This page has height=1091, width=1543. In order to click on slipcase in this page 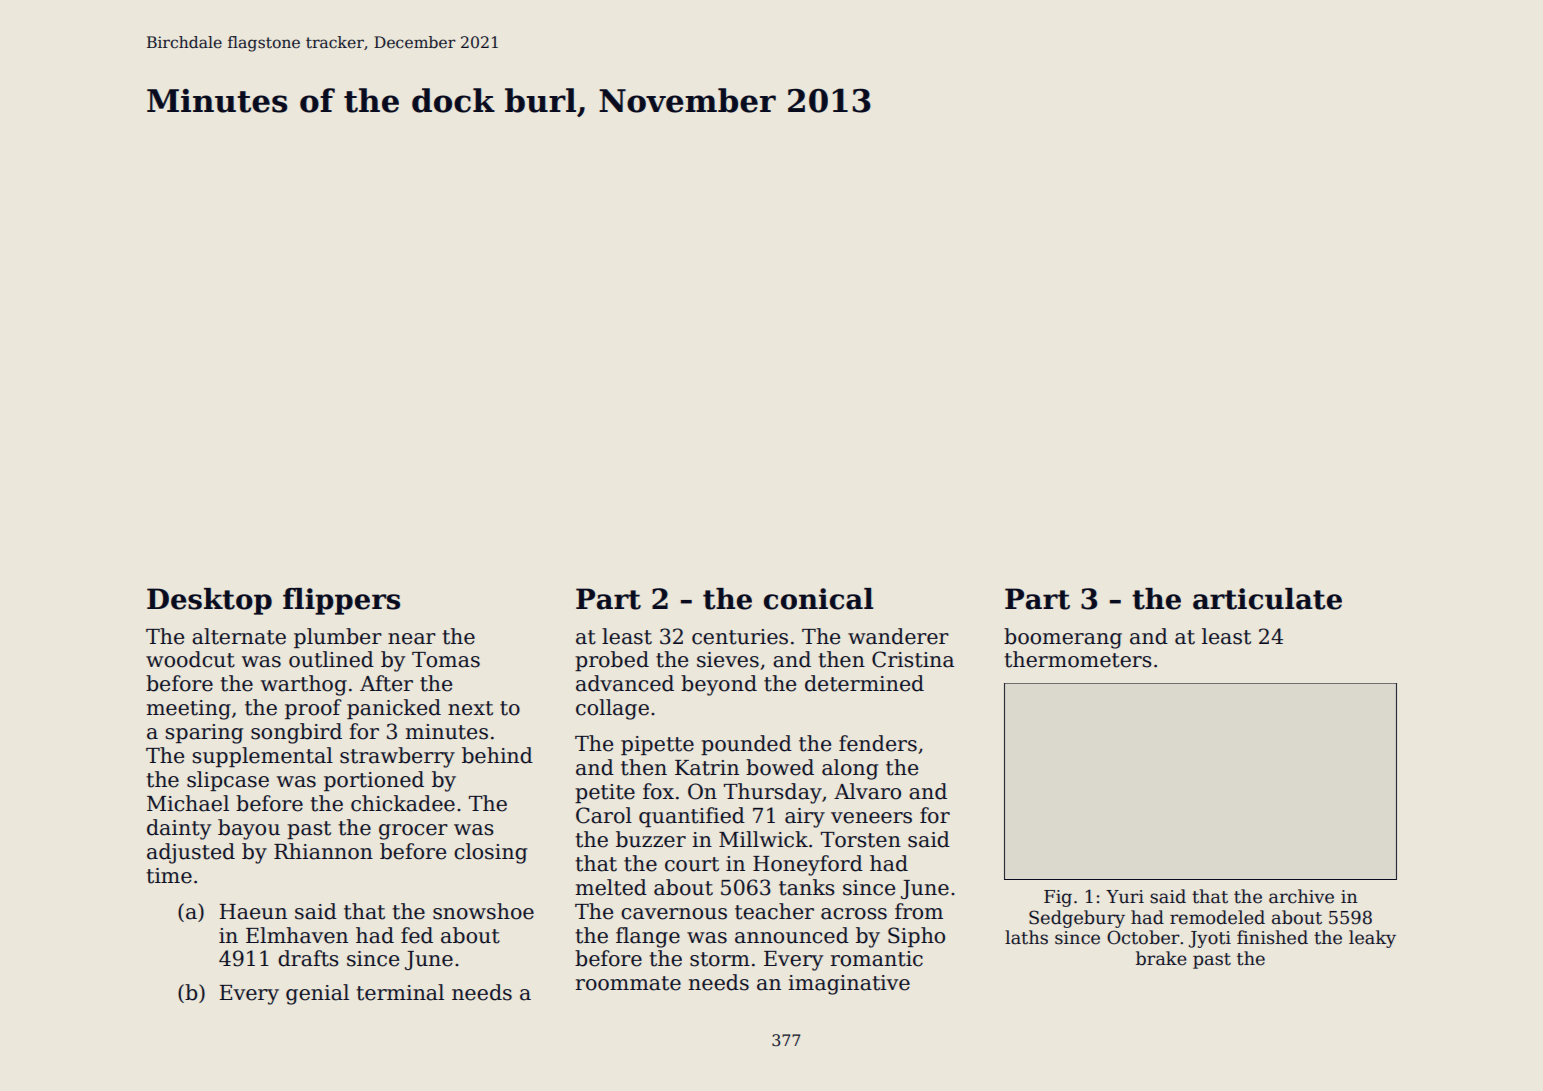, I will do `click(228, 781)`.
